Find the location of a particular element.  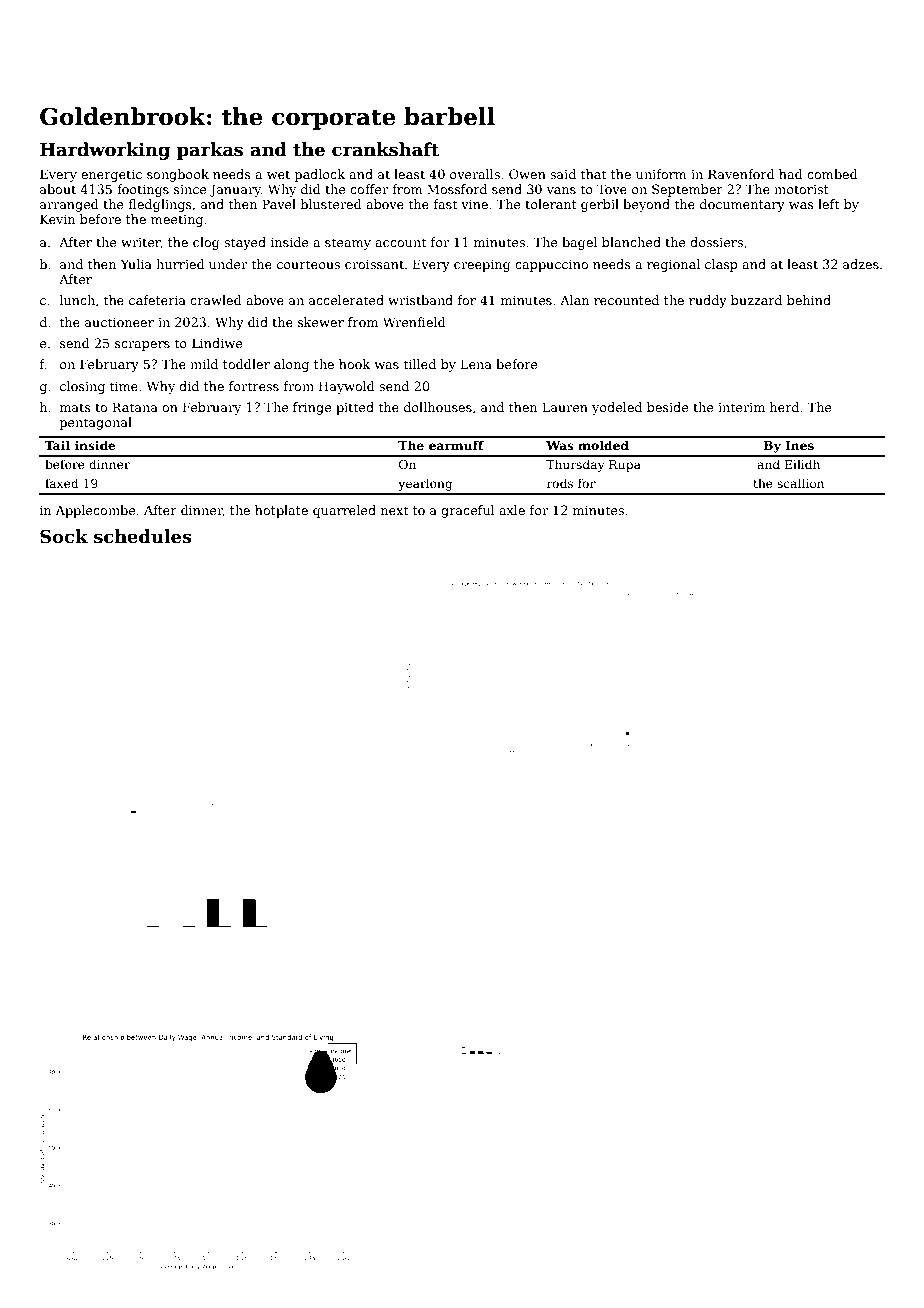

stayed is located at coordinates (245, 243).
